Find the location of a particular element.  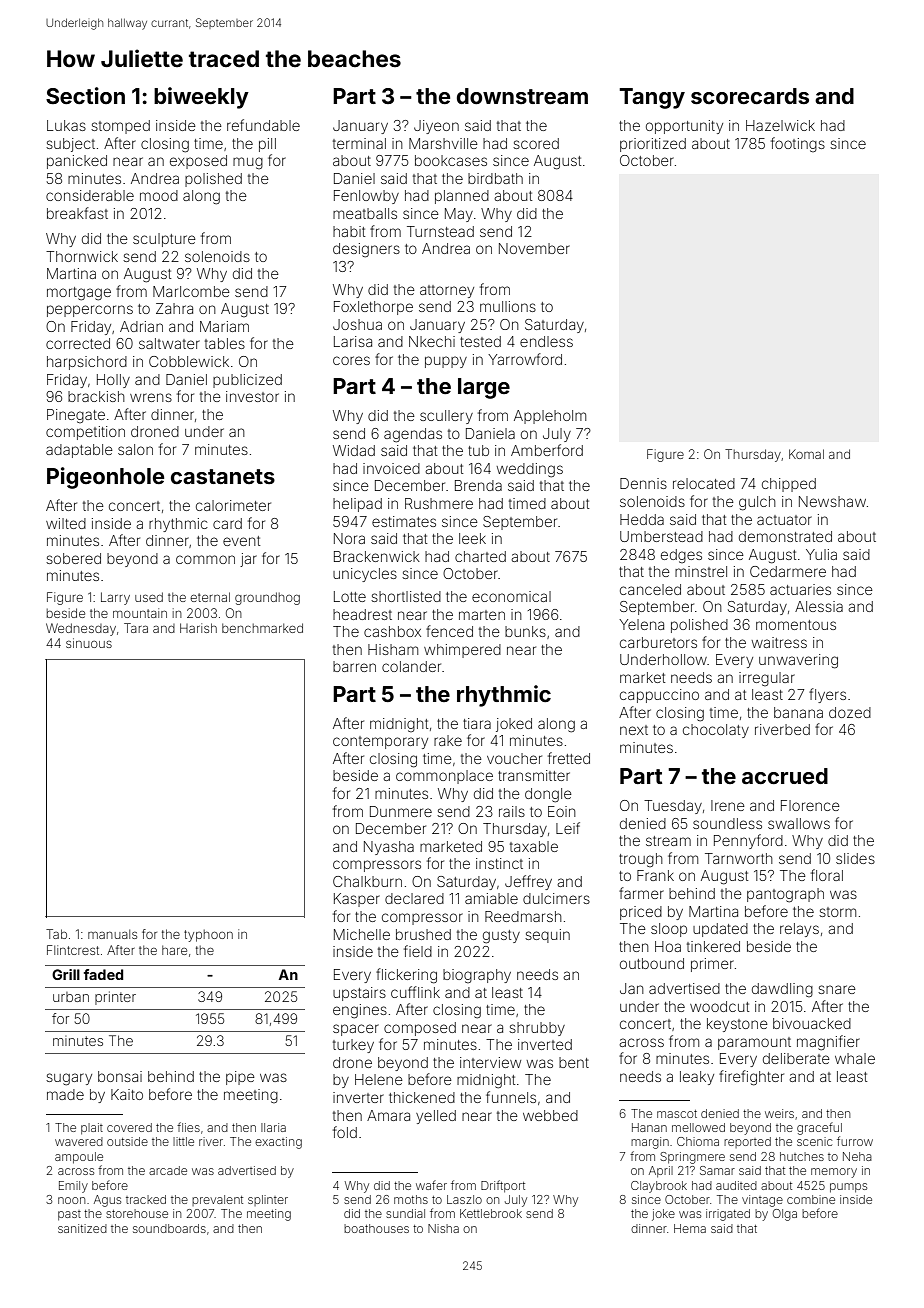

Kettlebrook is located at coordinates (491, 1213).
